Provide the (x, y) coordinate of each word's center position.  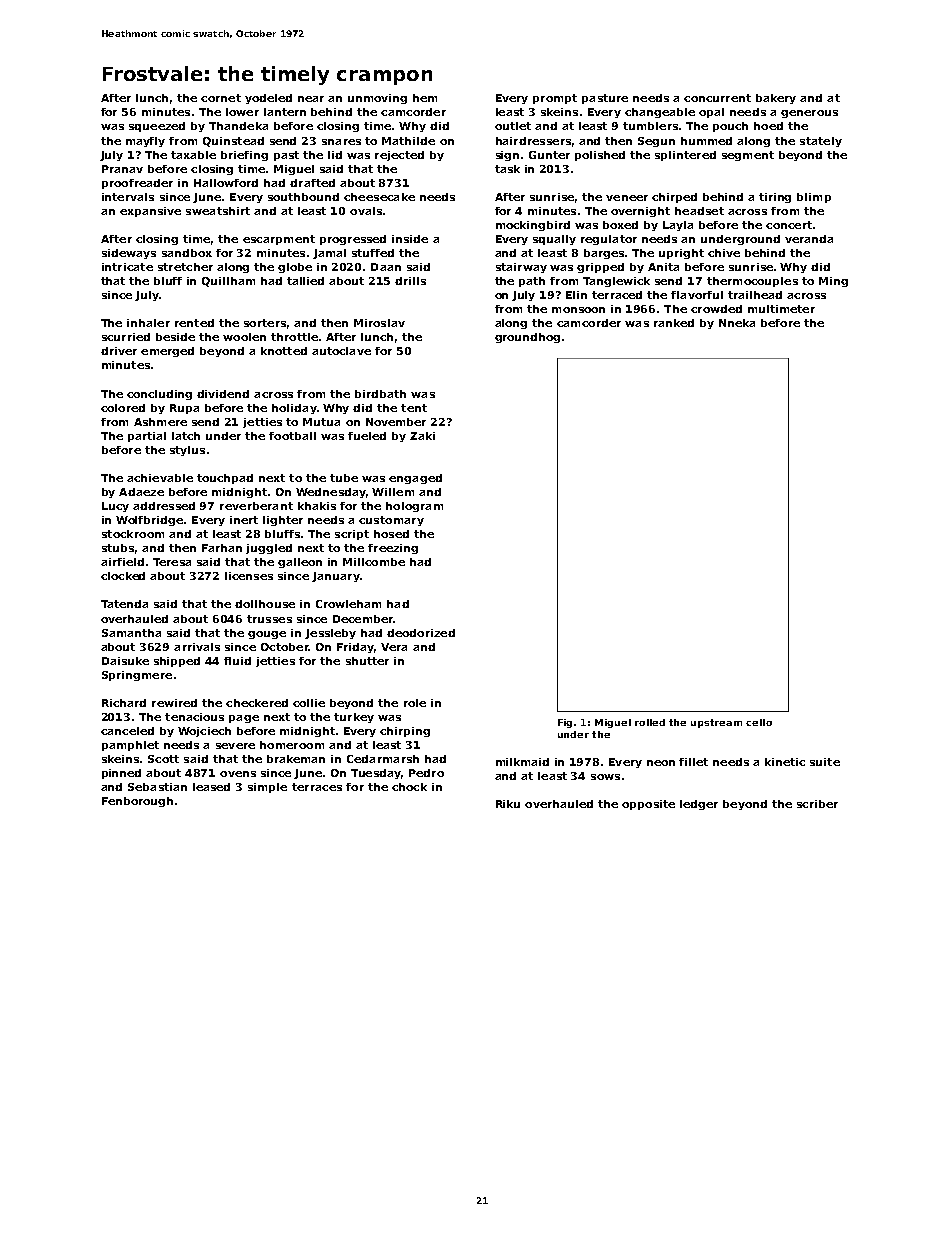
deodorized (421, 633)
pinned (121, 774)
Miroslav (379, 323)
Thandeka (238, 126)
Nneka (737, 323)
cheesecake (379, 197)
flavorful (697, 295)
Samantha (131, 633)
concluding (159, 395)
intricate (127, 267)
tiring (775, 198)
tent (414, 408)
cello (759, 722)
